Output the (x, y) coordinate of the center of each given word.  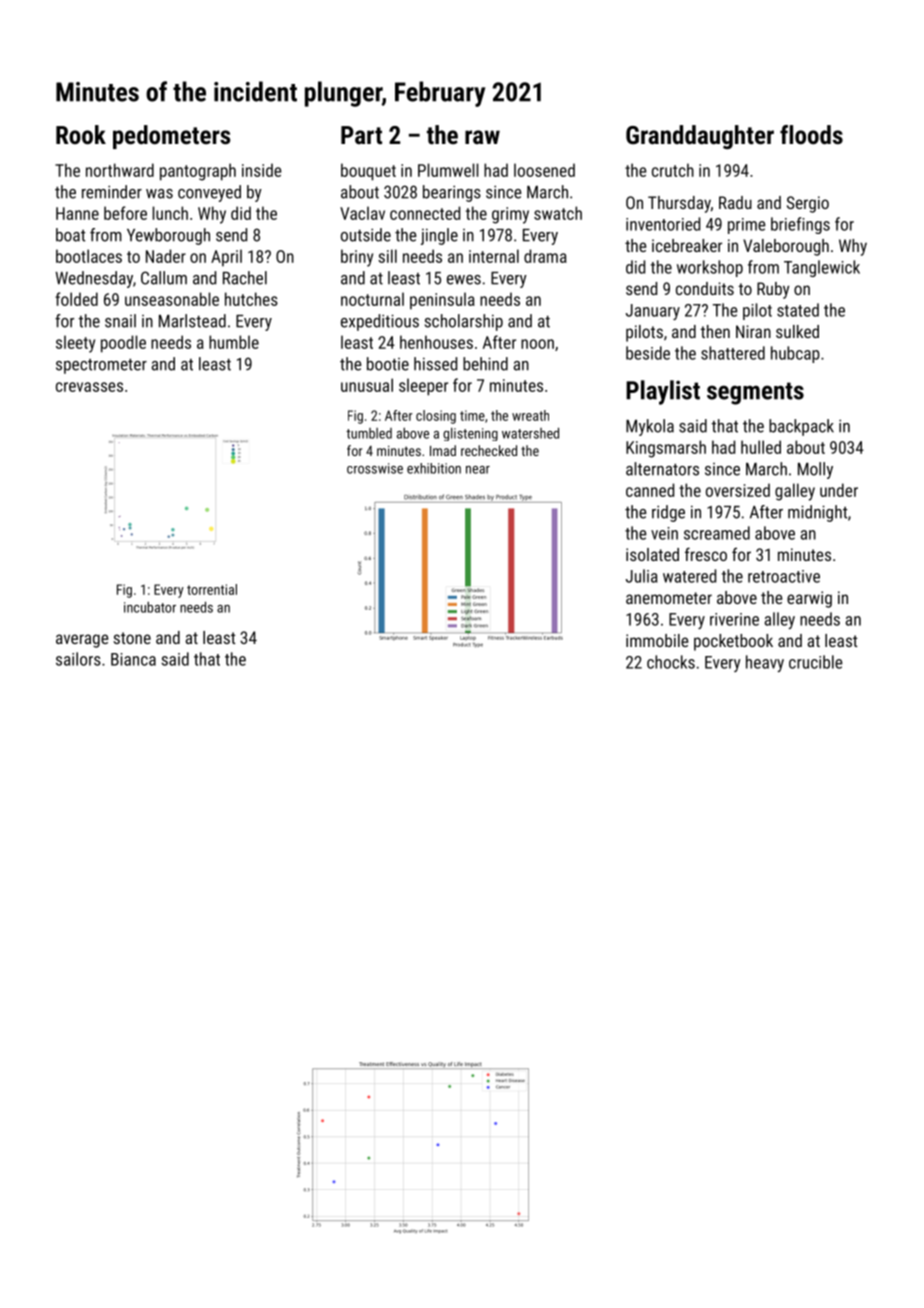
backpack (801, 427)
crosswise (375, 468)
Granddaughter (700, 137)
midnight (818, 513)
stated (798, 310)
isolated (652, 554)
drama (545, 256)
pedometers (171, 137)
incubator (150, 607)
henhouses (436, 342)
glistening (470, 434)
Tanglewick (822, 268)
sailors (78, 659)
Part (361, 135)
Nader (166, 256)
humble (234, 342)
